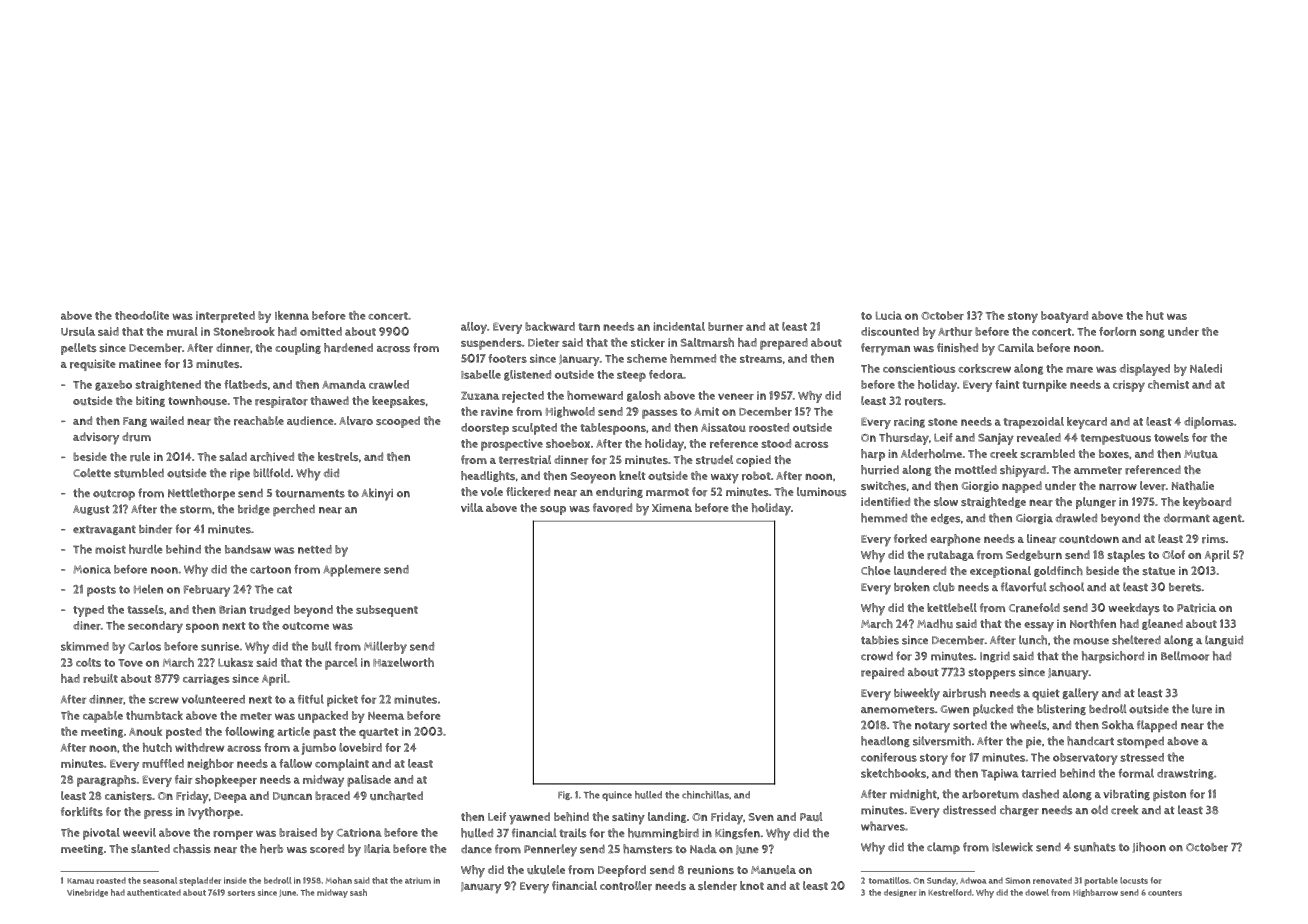 Image resolution: width=1308 pixels, height=924 pixels. Describe the element at coordinates (1129, 386) in the page. I see `crispy` at that location.
